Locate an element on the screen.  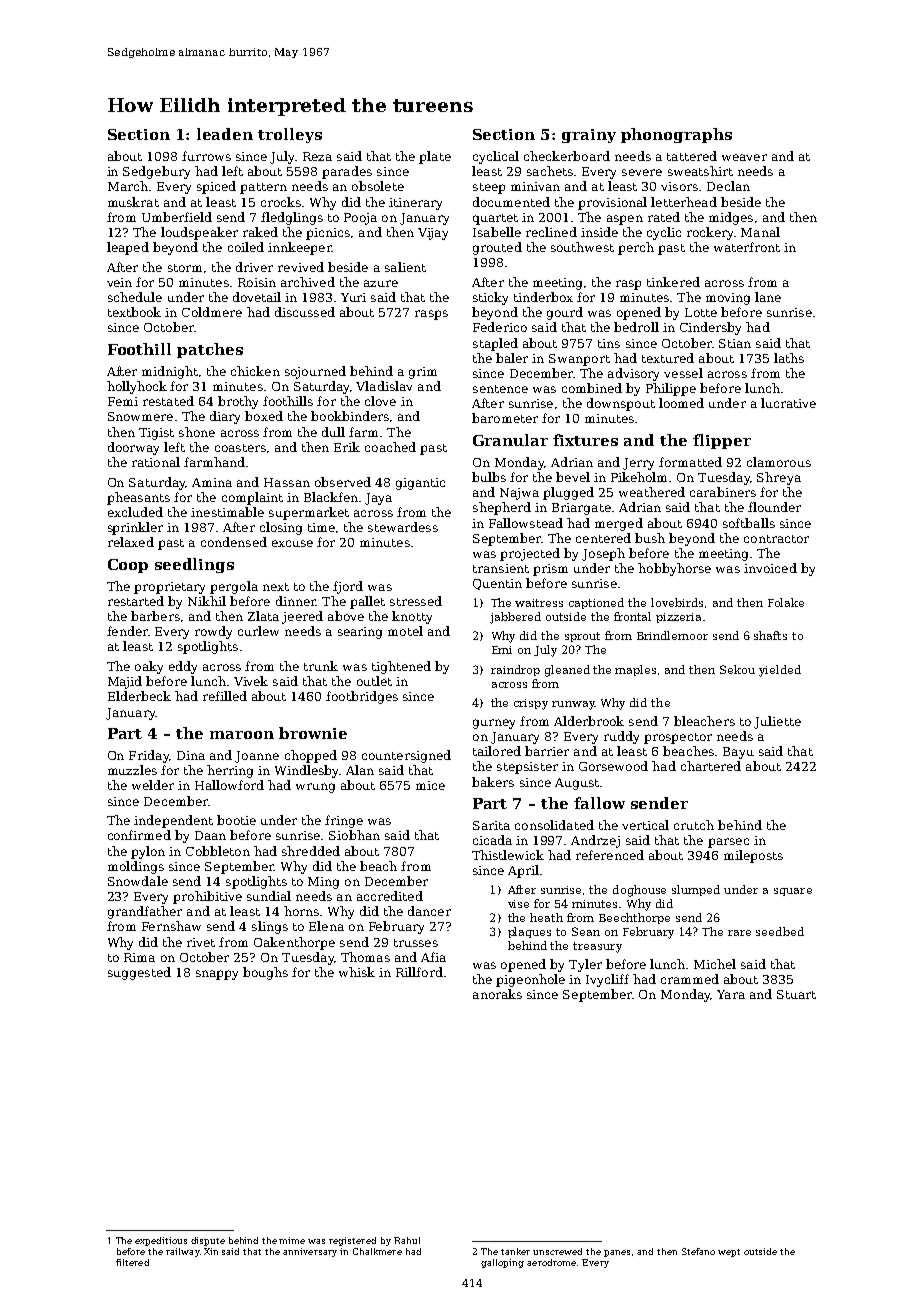
clamorous is located at coordinates (779, 462).
